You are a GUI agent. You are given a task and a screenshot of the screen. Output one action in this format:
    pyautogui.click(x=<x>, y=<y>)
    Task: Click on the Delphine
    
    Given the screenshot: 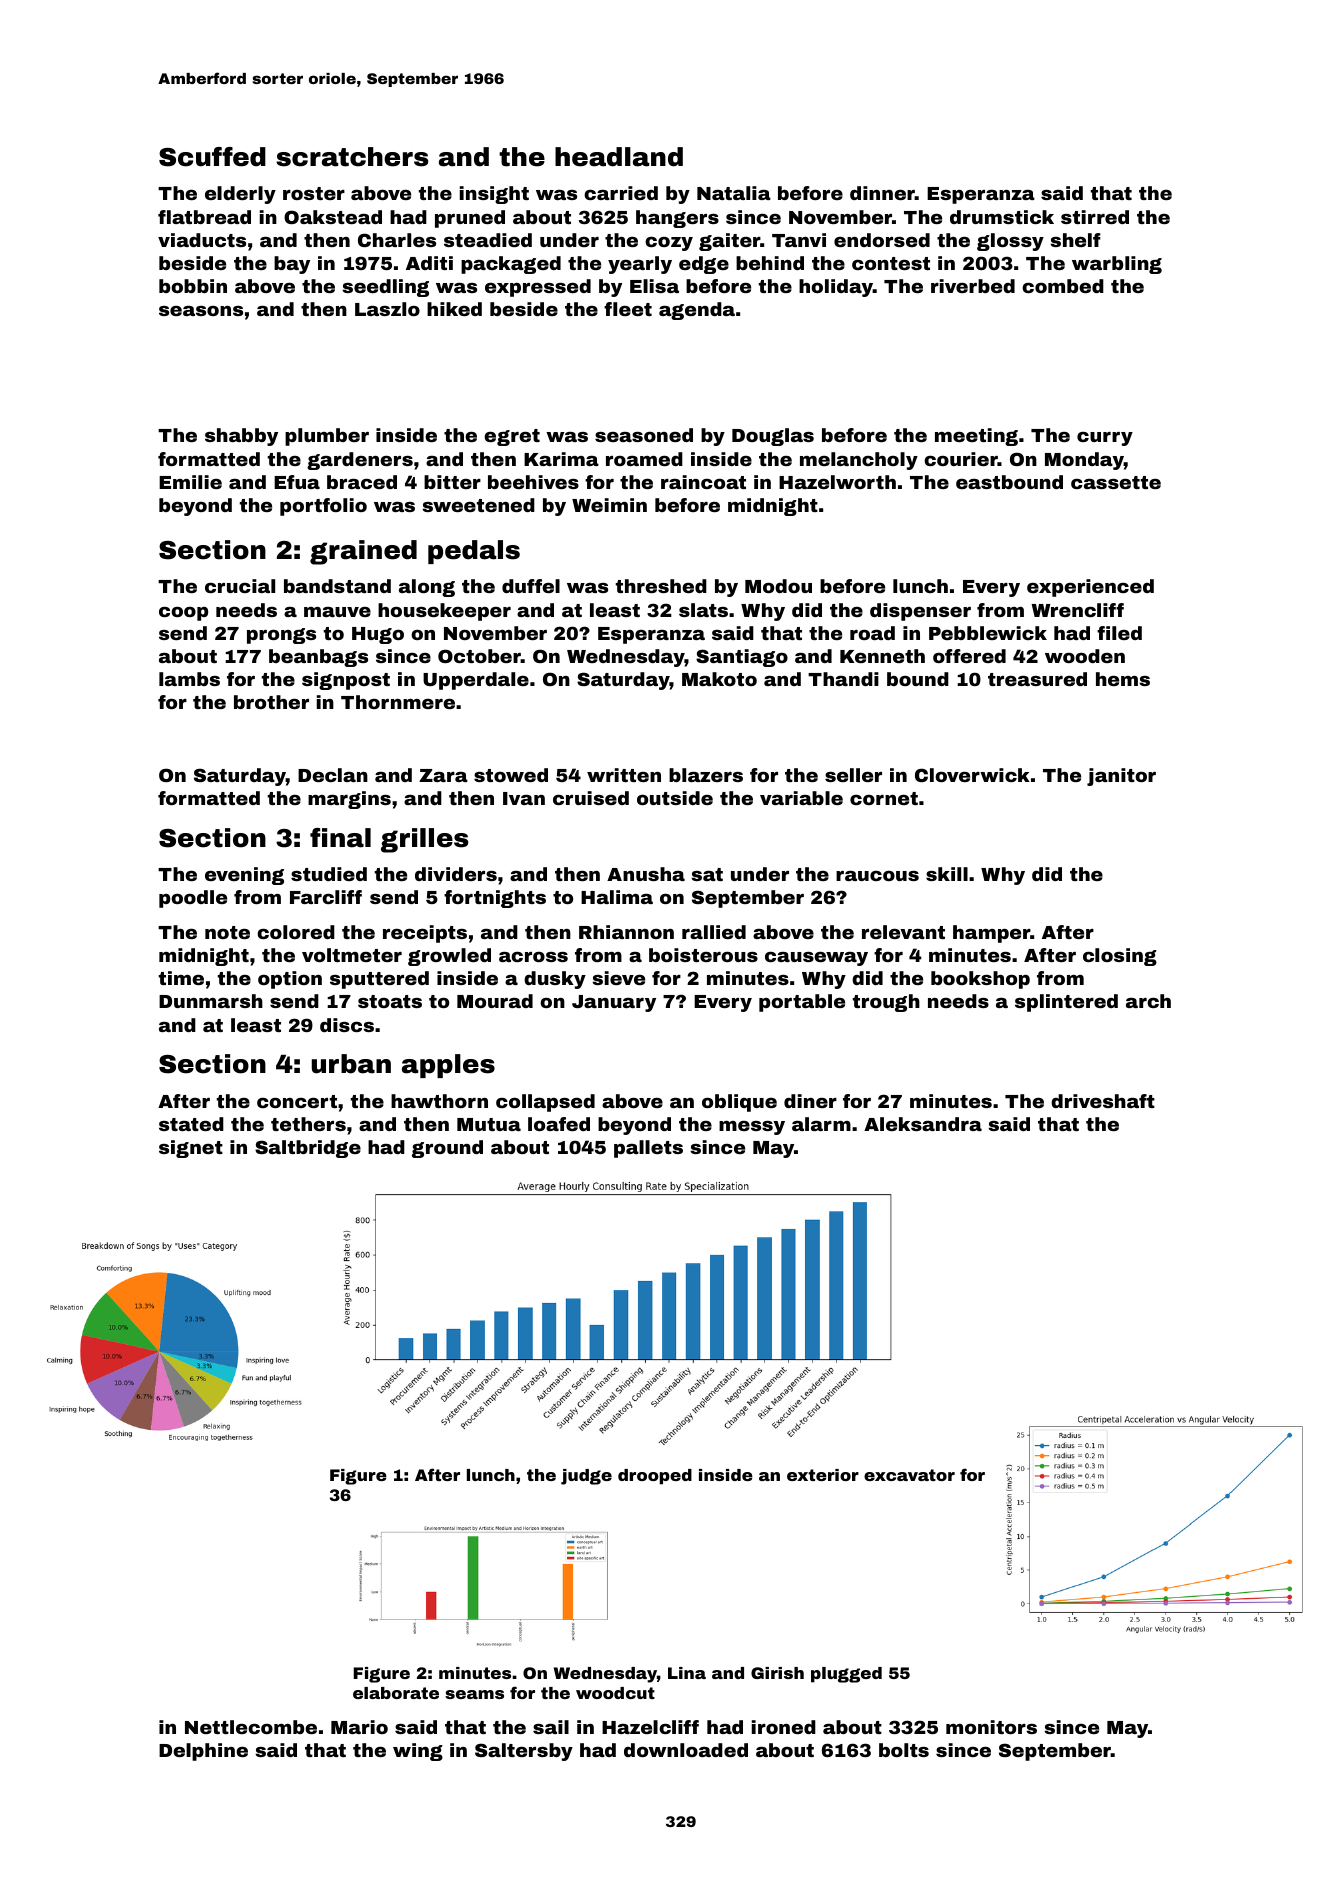 What is the action you would take?
    pyautogui.click(x=203, y=1752)
